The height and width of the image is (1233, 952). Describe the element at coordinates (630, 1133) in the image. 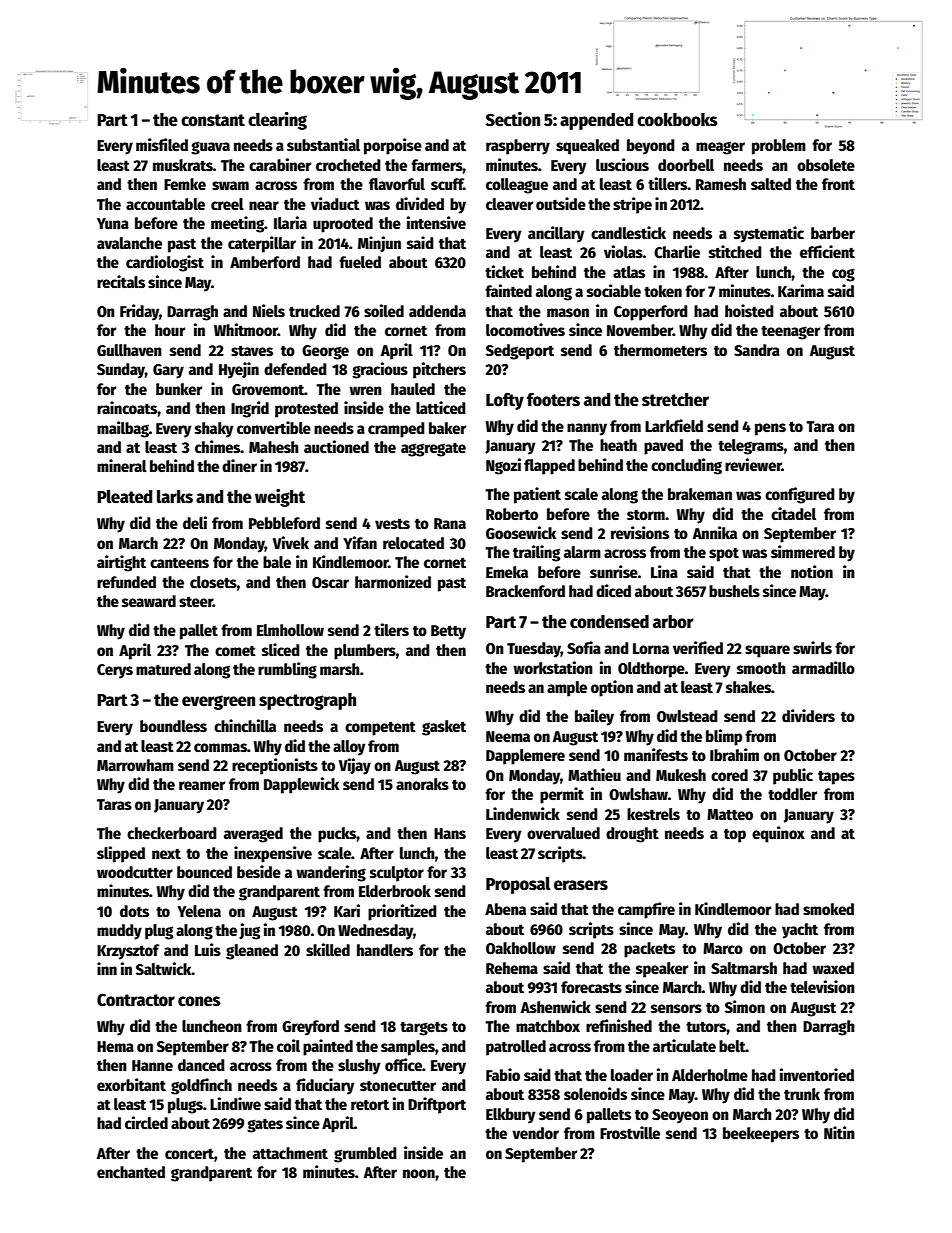

I see `Frostville` at that location.
